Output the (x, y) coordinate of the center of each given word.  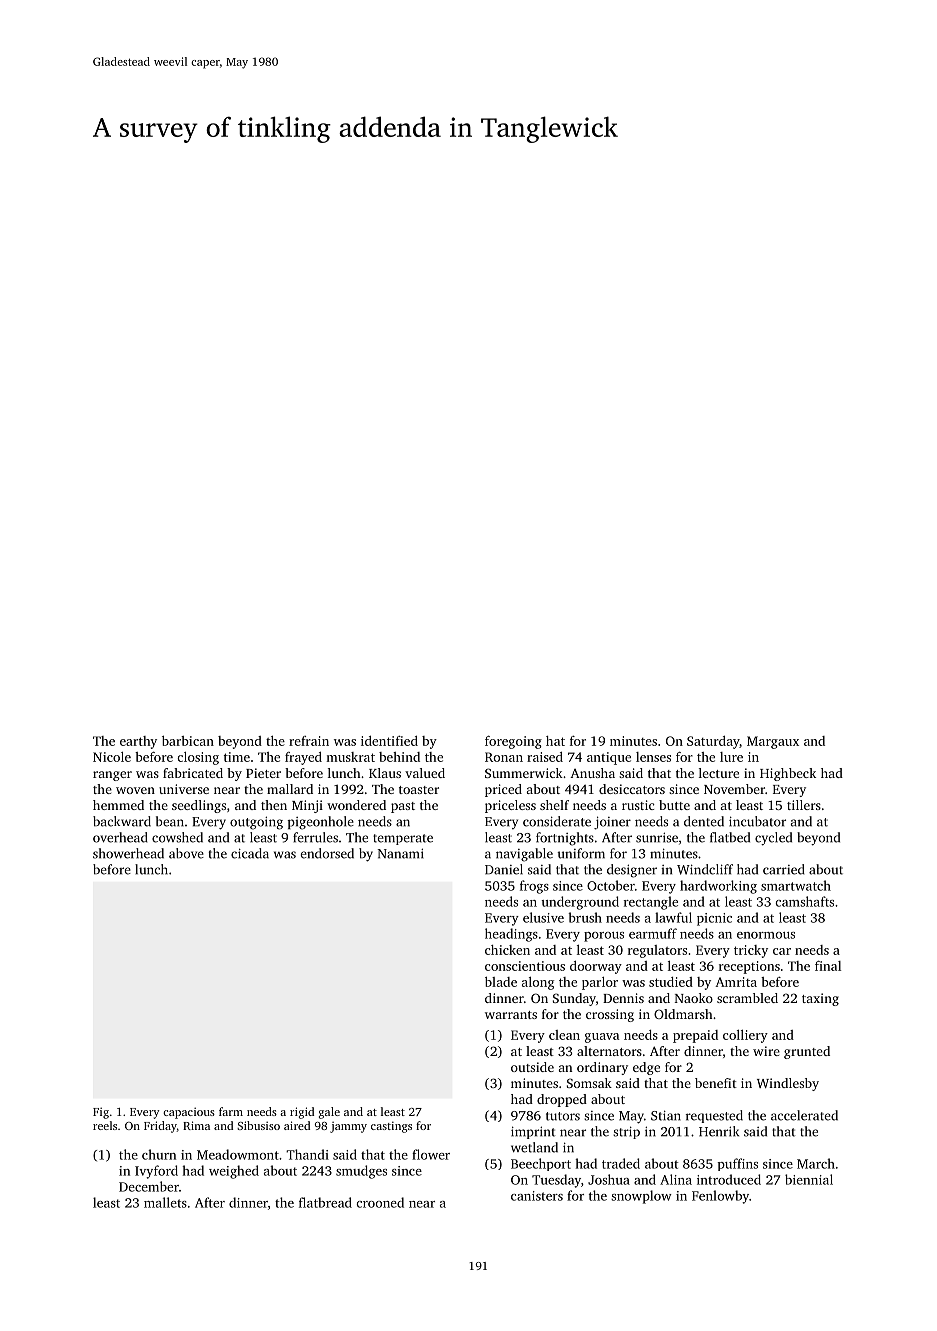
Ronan (504, 757)
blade (501, 982)
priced (503, 790)
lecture (719, 773)
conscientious (525, 966)
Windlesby (788, 1084)
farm (231, 1111)
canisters (537, 1196)
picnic (714, 919)
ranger (112, 776)
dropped (562, 1100)
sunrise (657, 837)
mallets (165, 1202)
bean (170, 821)
